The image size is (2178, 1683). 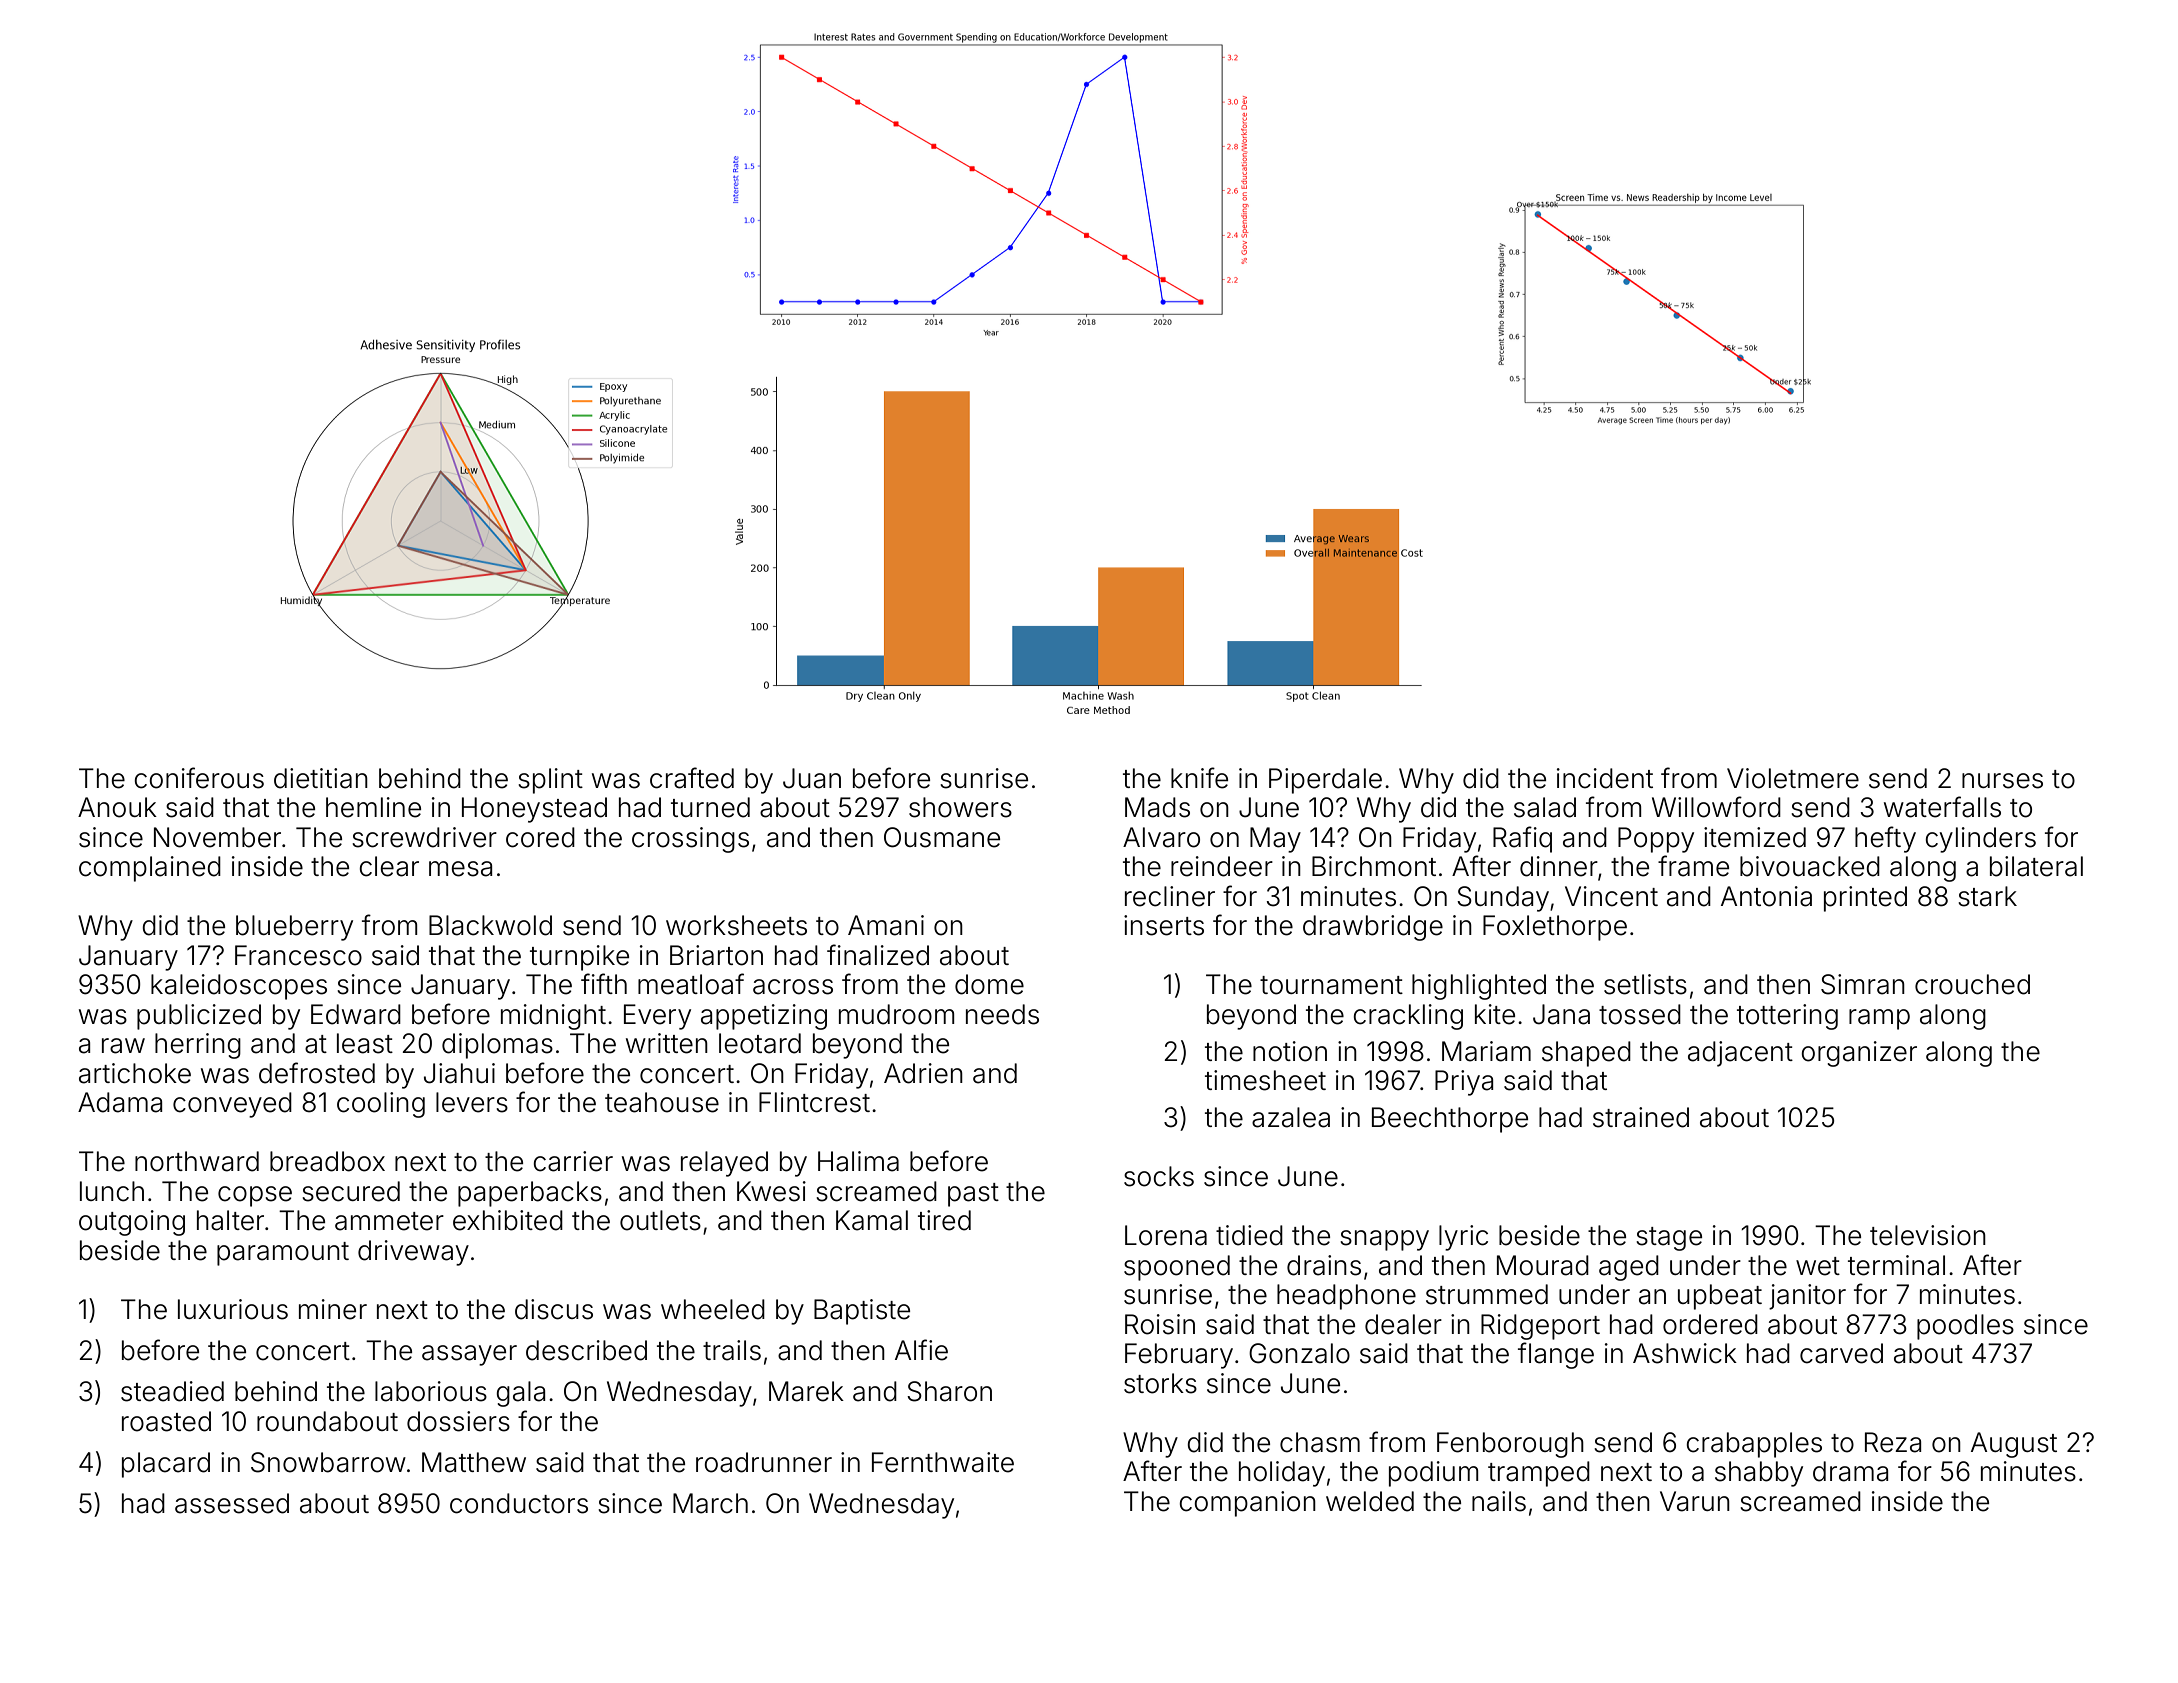 What do you see at coordinates (1320, 1442) in the page?
I see `chasm` at bounding box center [1320, 1442].
